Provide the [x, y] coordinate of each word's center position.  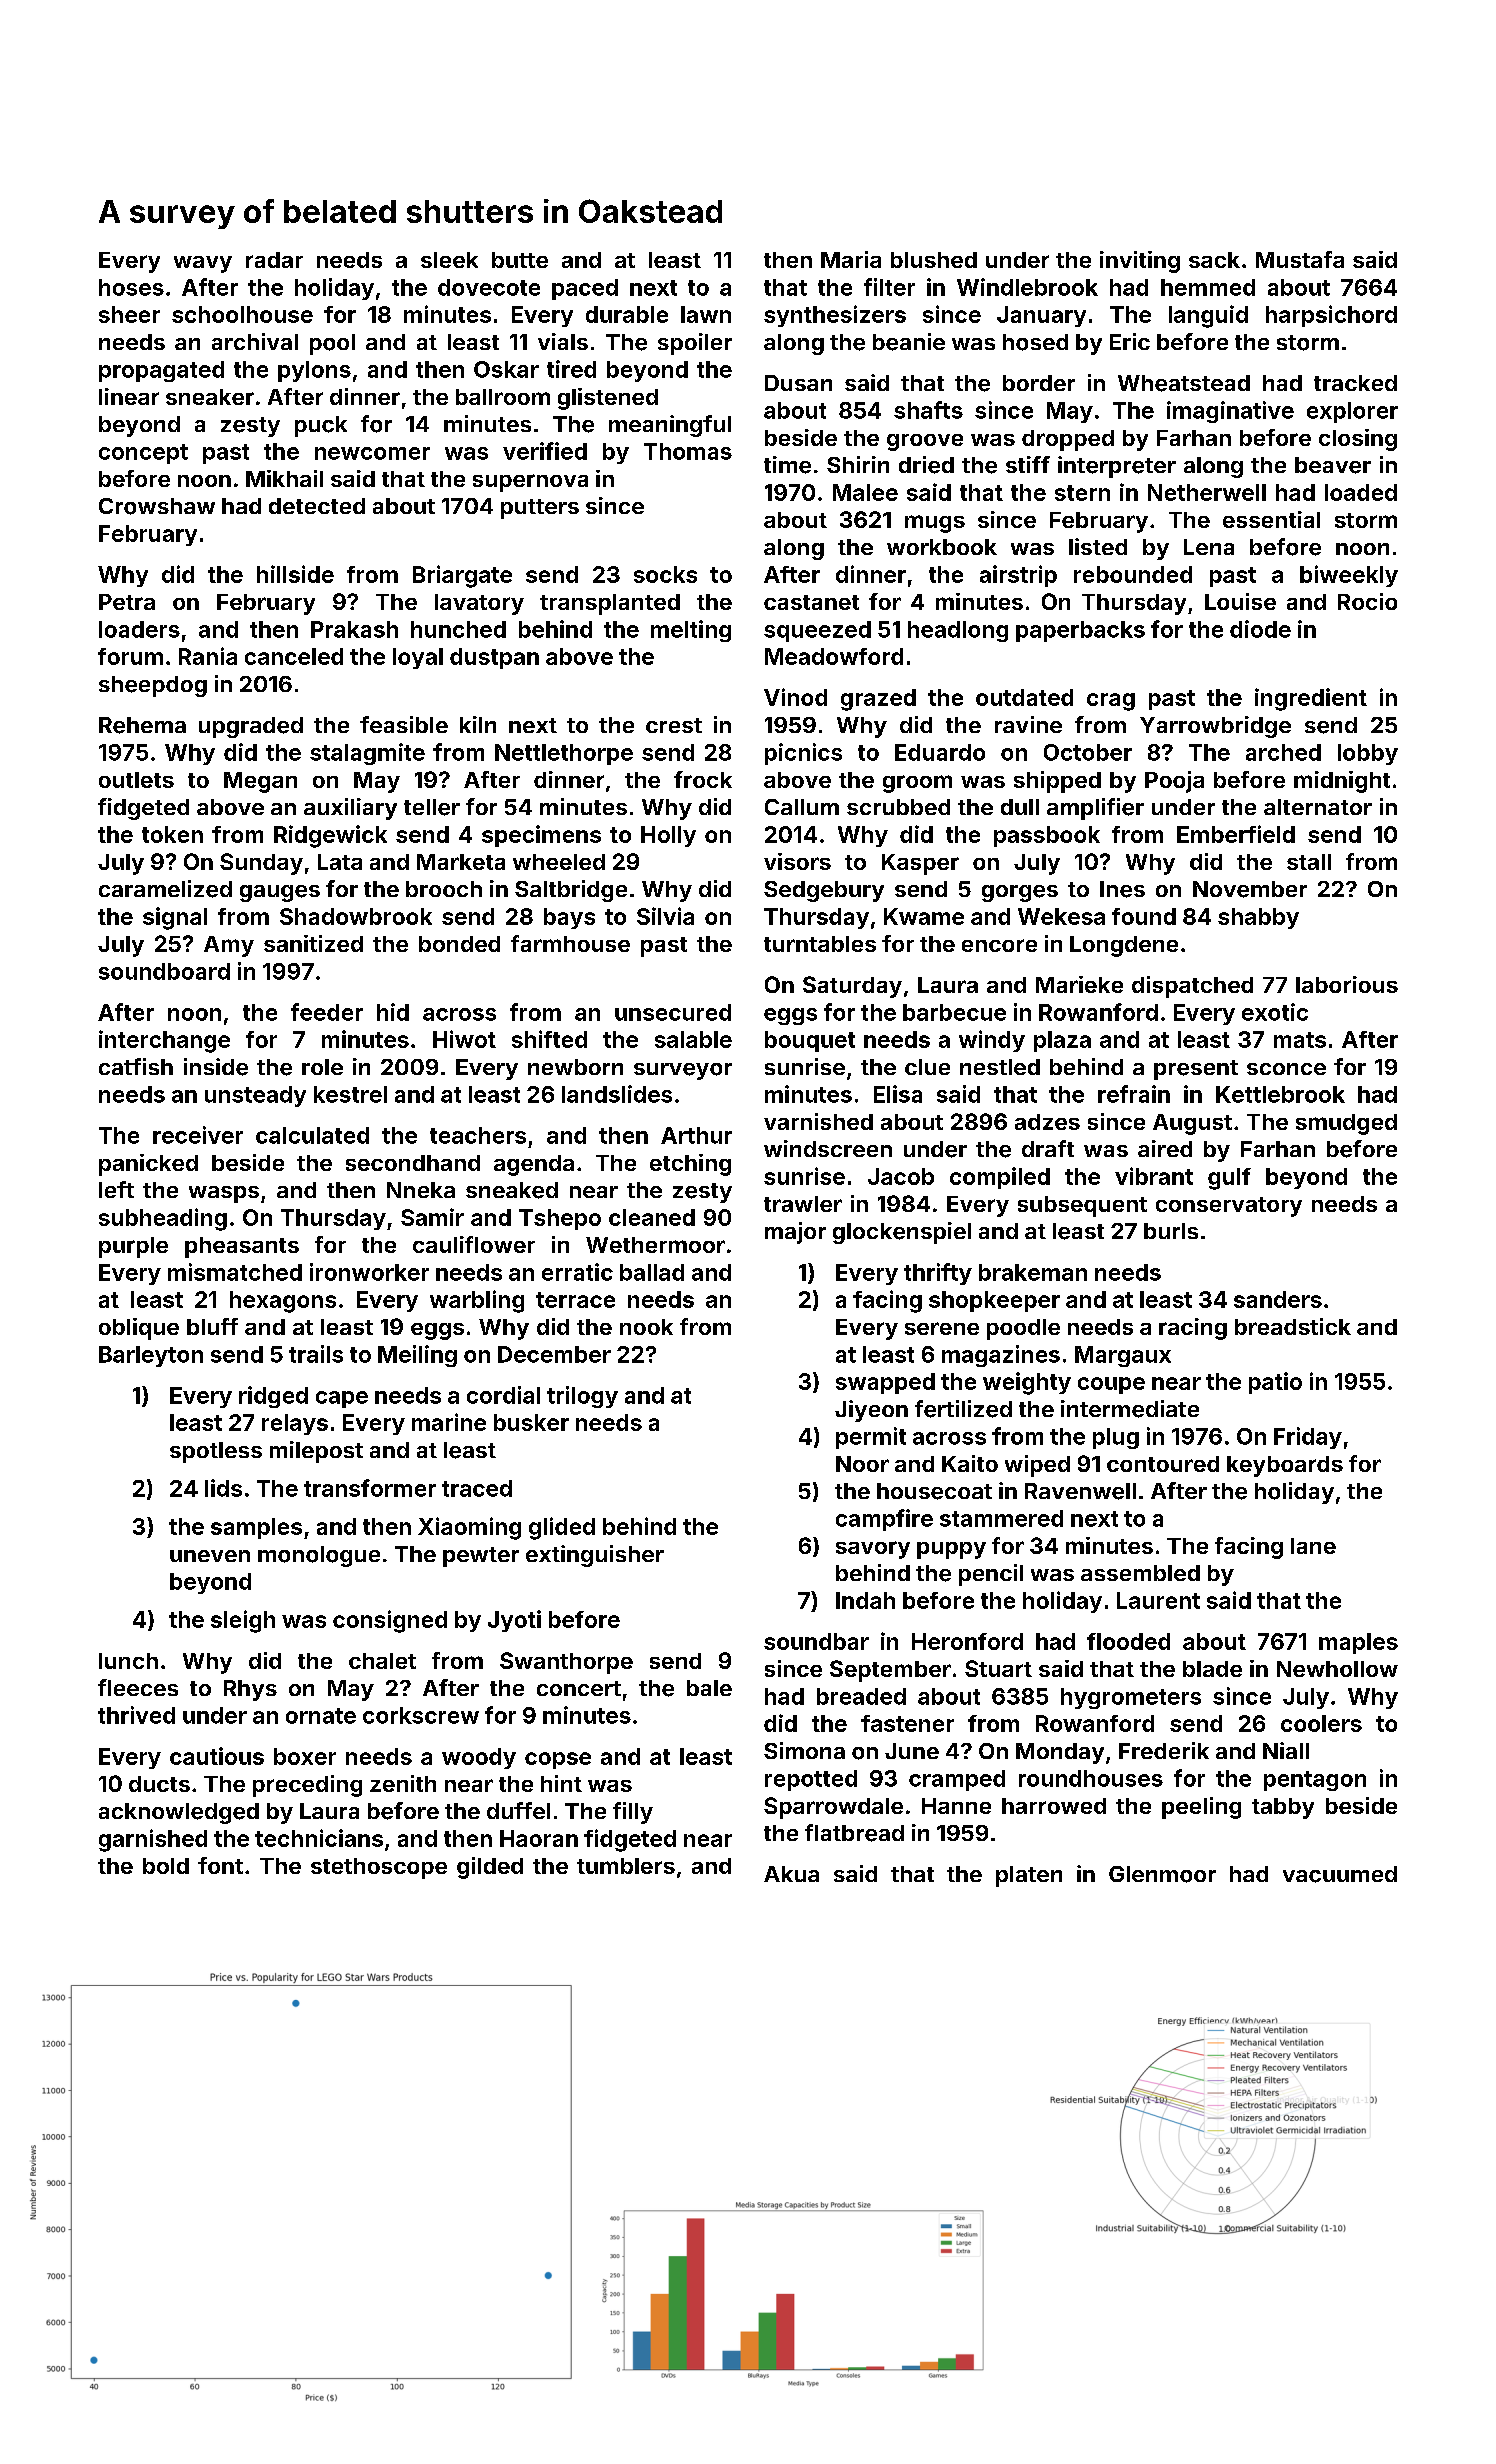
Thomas [688, 451]
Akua [791, 1874]
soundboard [164, 971]
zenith [403, 1783]
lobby [1368, 754]
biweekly [1349, 576]
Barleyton [151, 1356]
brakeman [1033, 1272]
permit [871, 1438]
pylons [314, 371]
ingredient [1311, 699]
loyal [418, 658]
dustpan [494, 658]
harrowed [1054, 1806]
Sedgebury [824, 891]
